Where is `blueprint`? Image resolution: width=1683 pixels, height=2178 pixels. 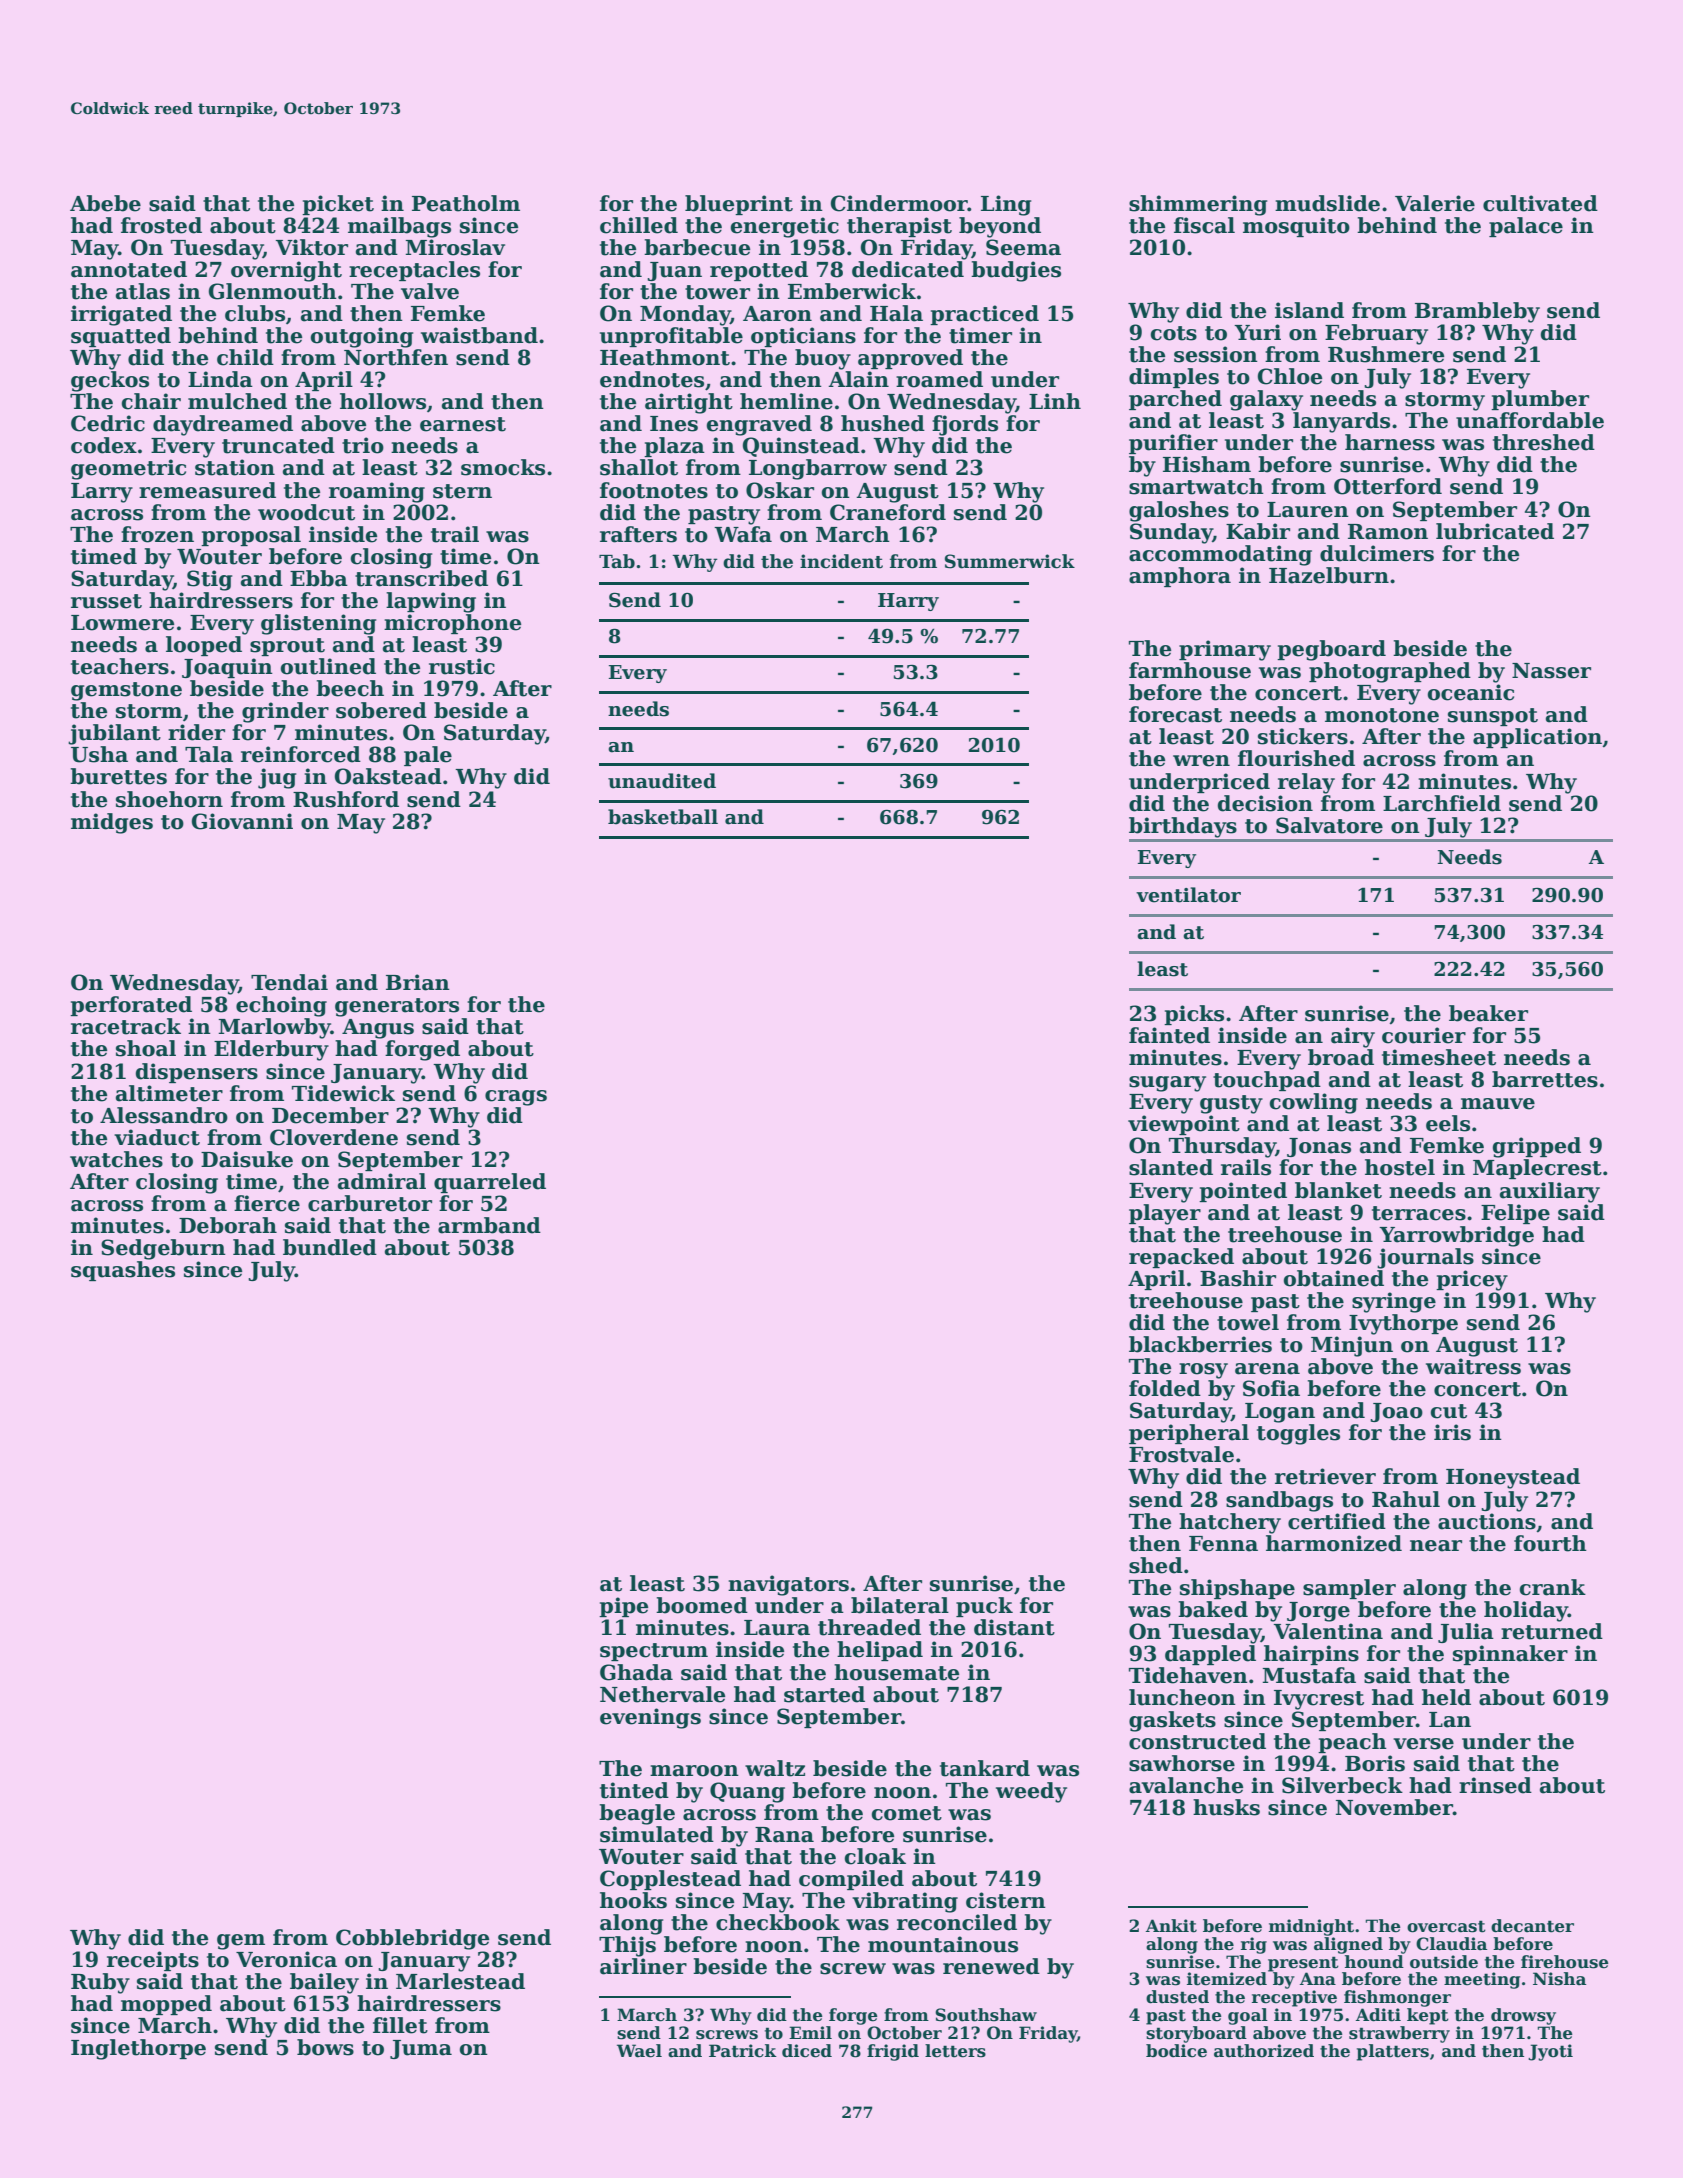
blueprint is located at coordinates (739, 205).
